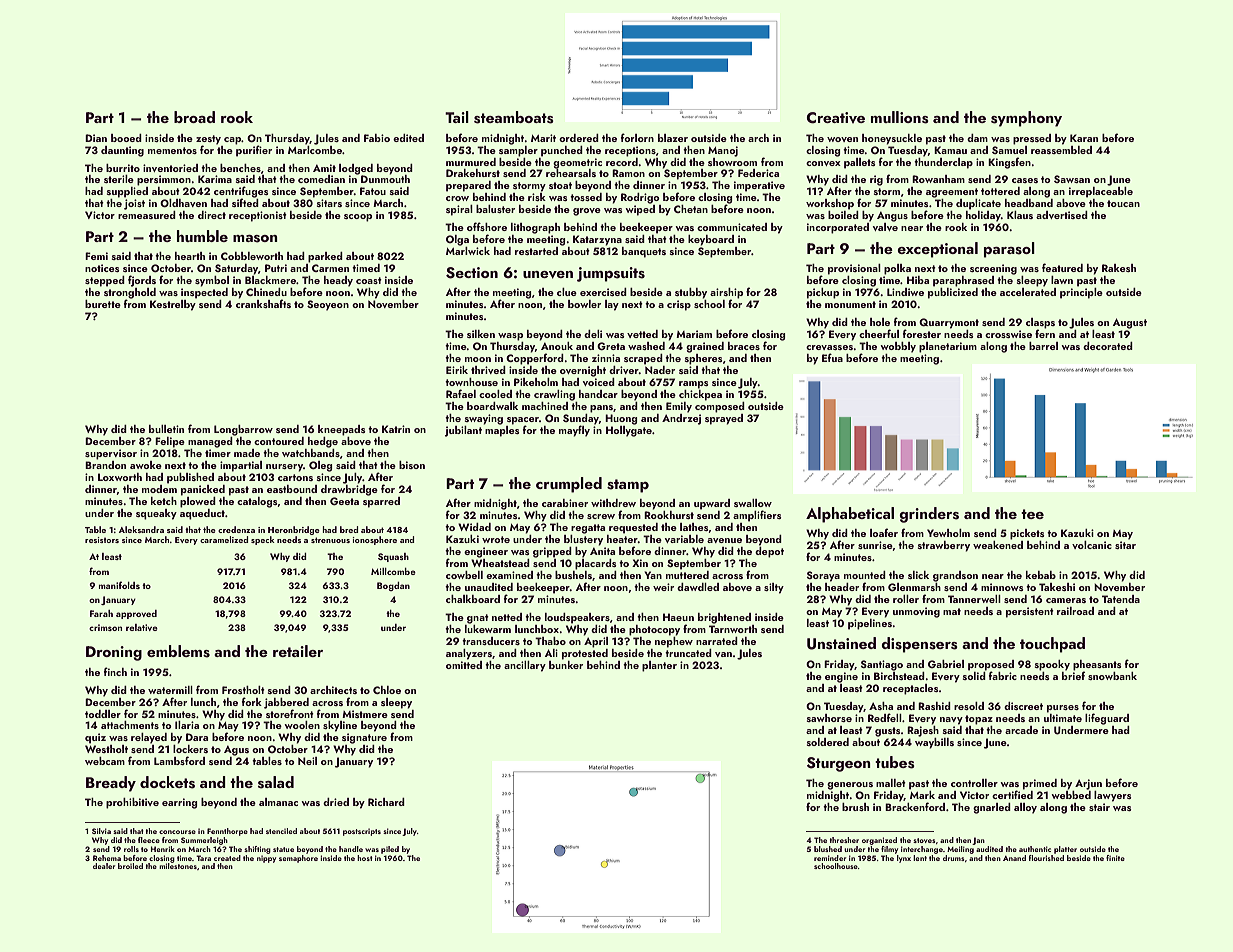 The image size is (1233, 952). I want to click on semaphore, so click(298, 859).
